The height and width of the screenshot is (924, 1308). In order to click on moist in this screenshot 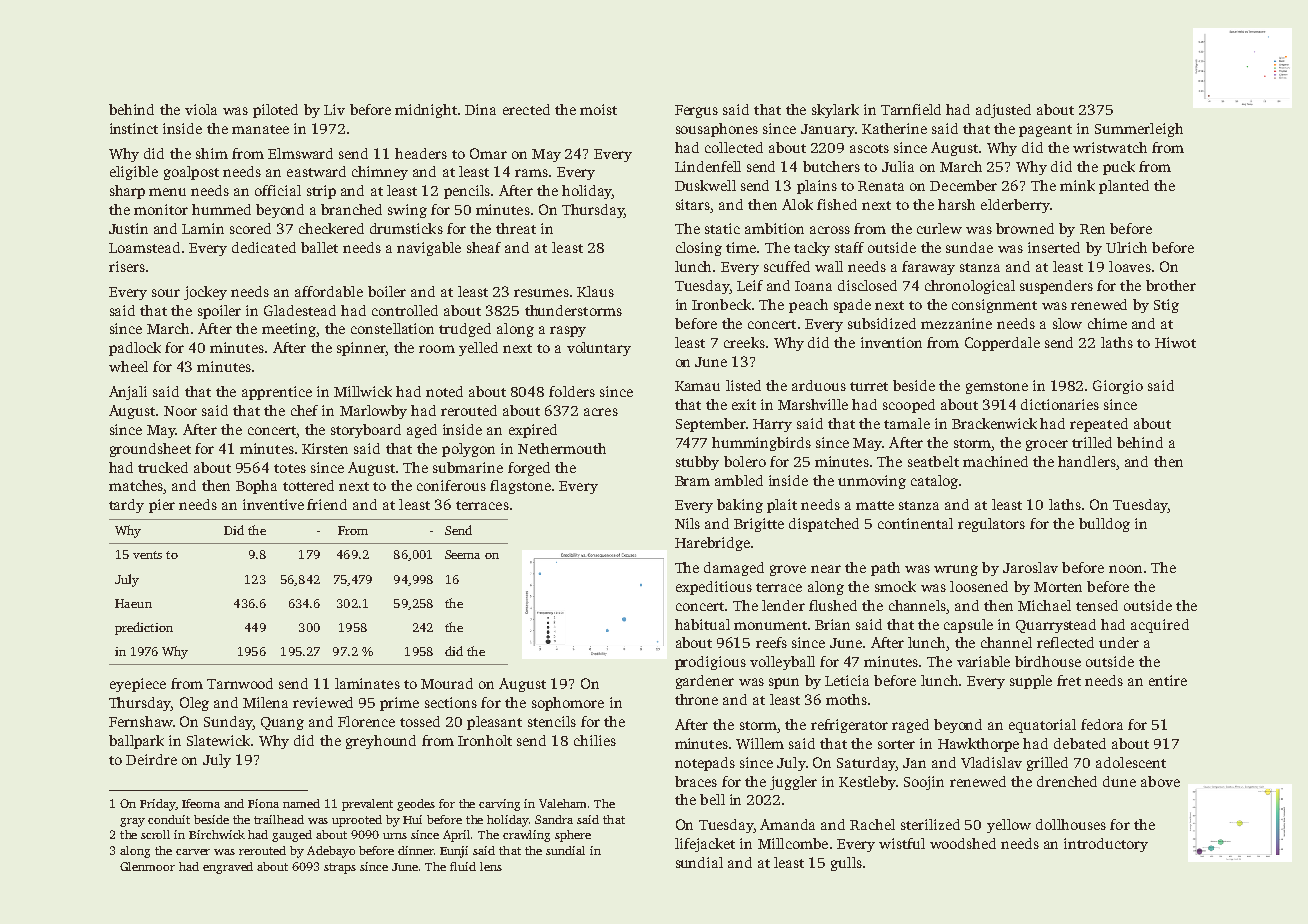, I will do `click(598, 109)`.
